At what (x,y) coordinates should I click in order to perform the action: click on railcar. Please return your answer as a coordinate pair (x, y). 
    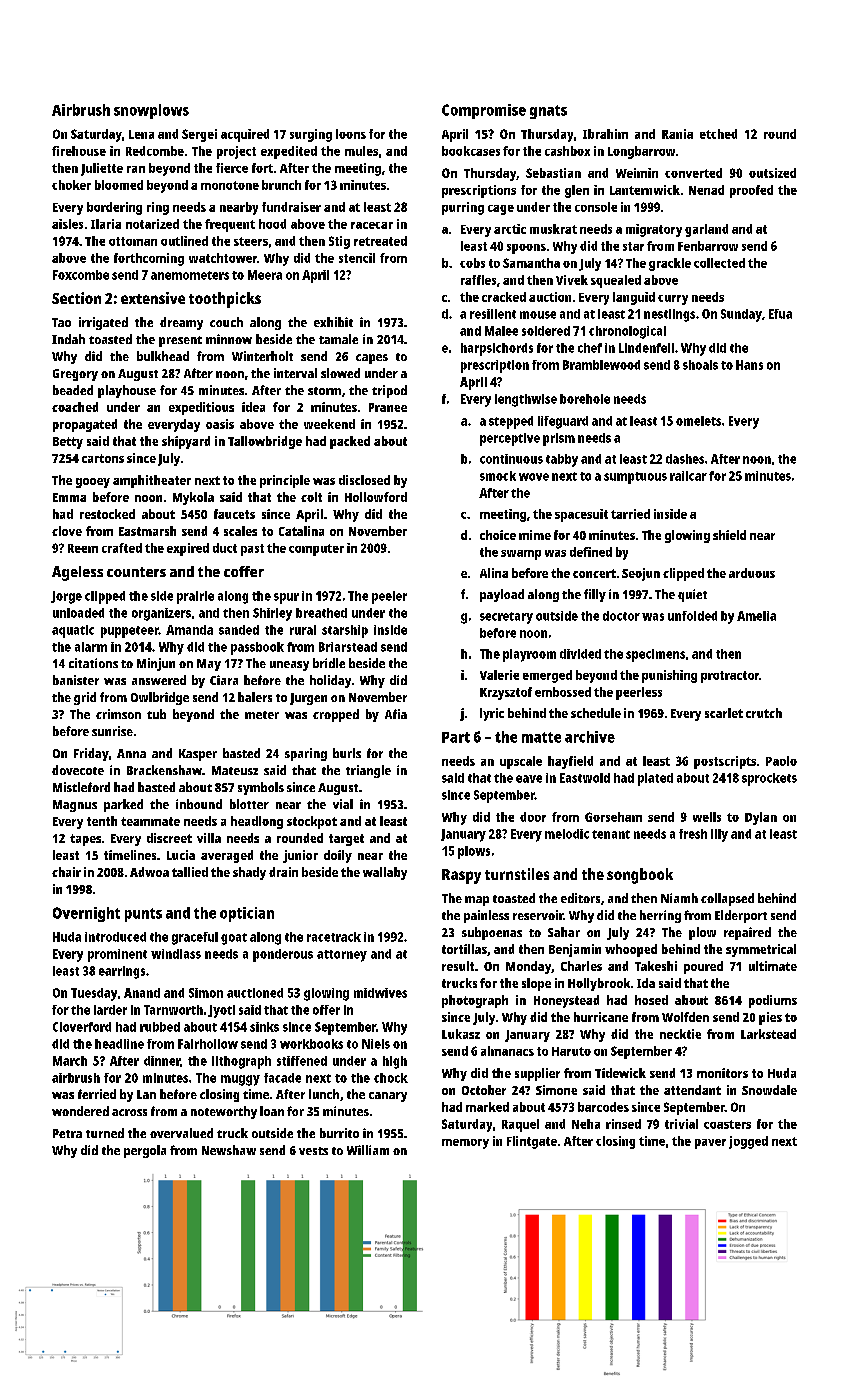
    Looking at the image, I should click on (688, 476).
